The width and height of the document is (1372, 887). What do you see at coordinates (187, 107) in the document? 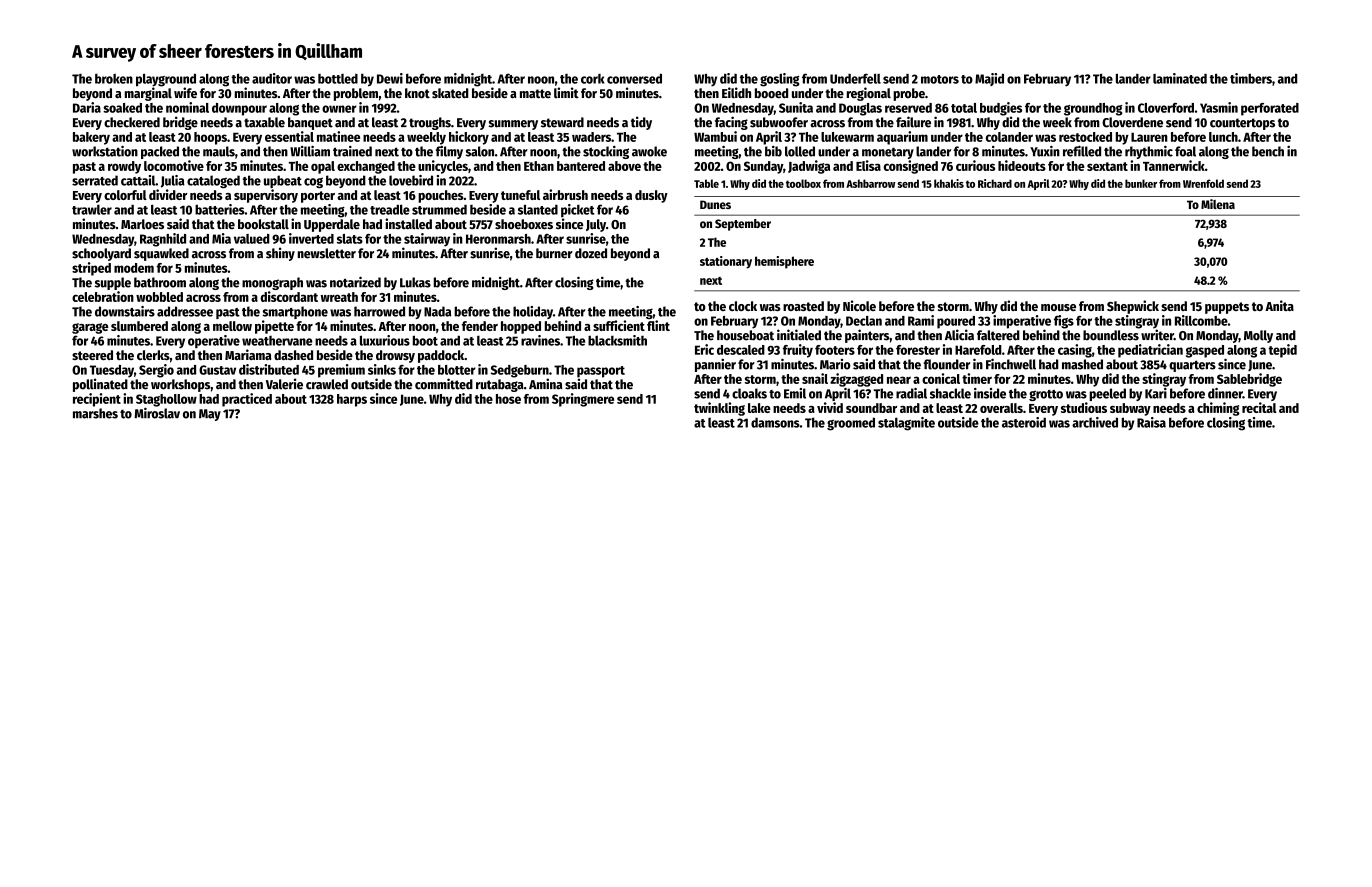
I see `nominal` at bounding box center [187, 107].
